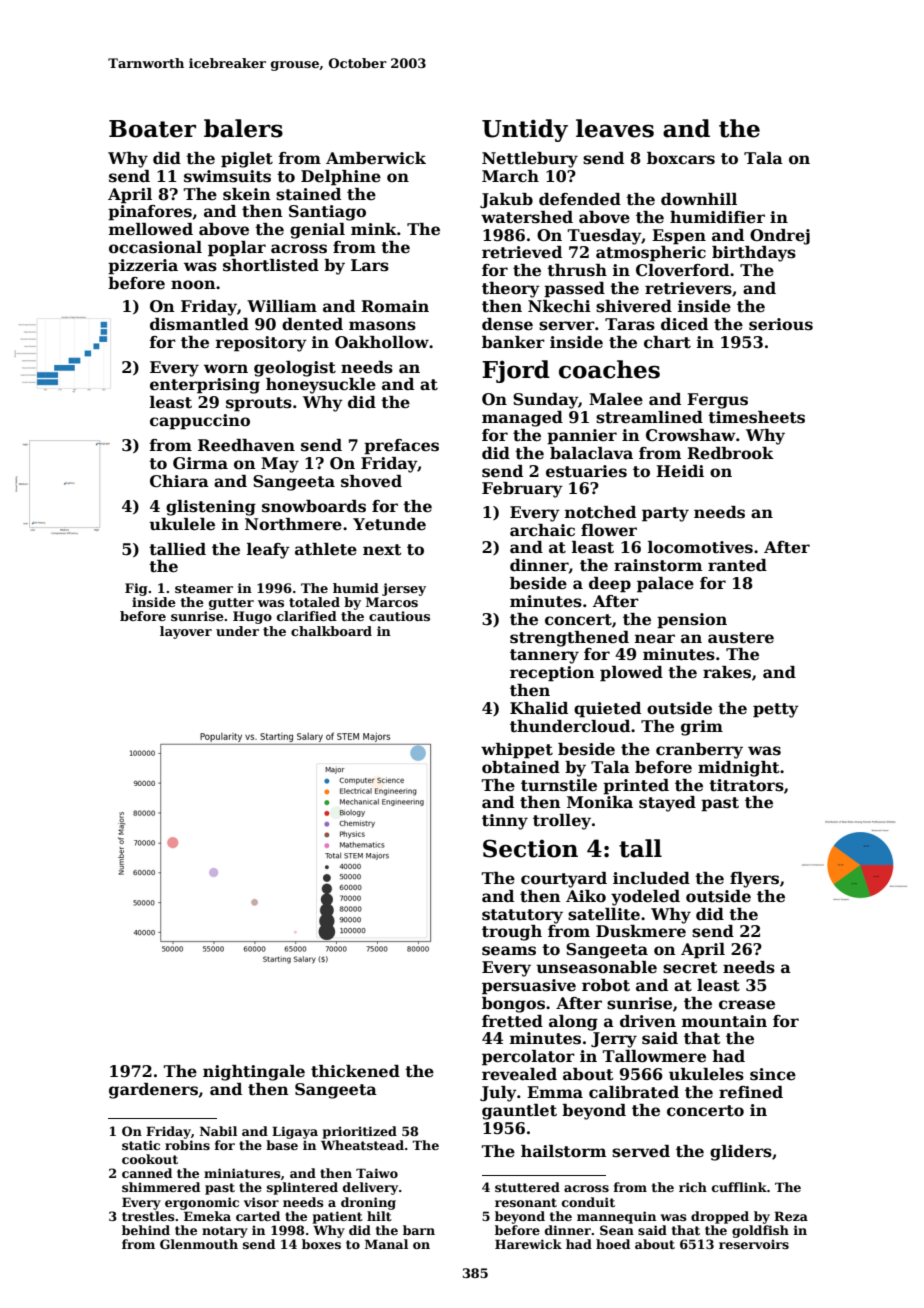 This screenshot has height=1308, width=924. I want to click on ranted, so click(737, 565).
